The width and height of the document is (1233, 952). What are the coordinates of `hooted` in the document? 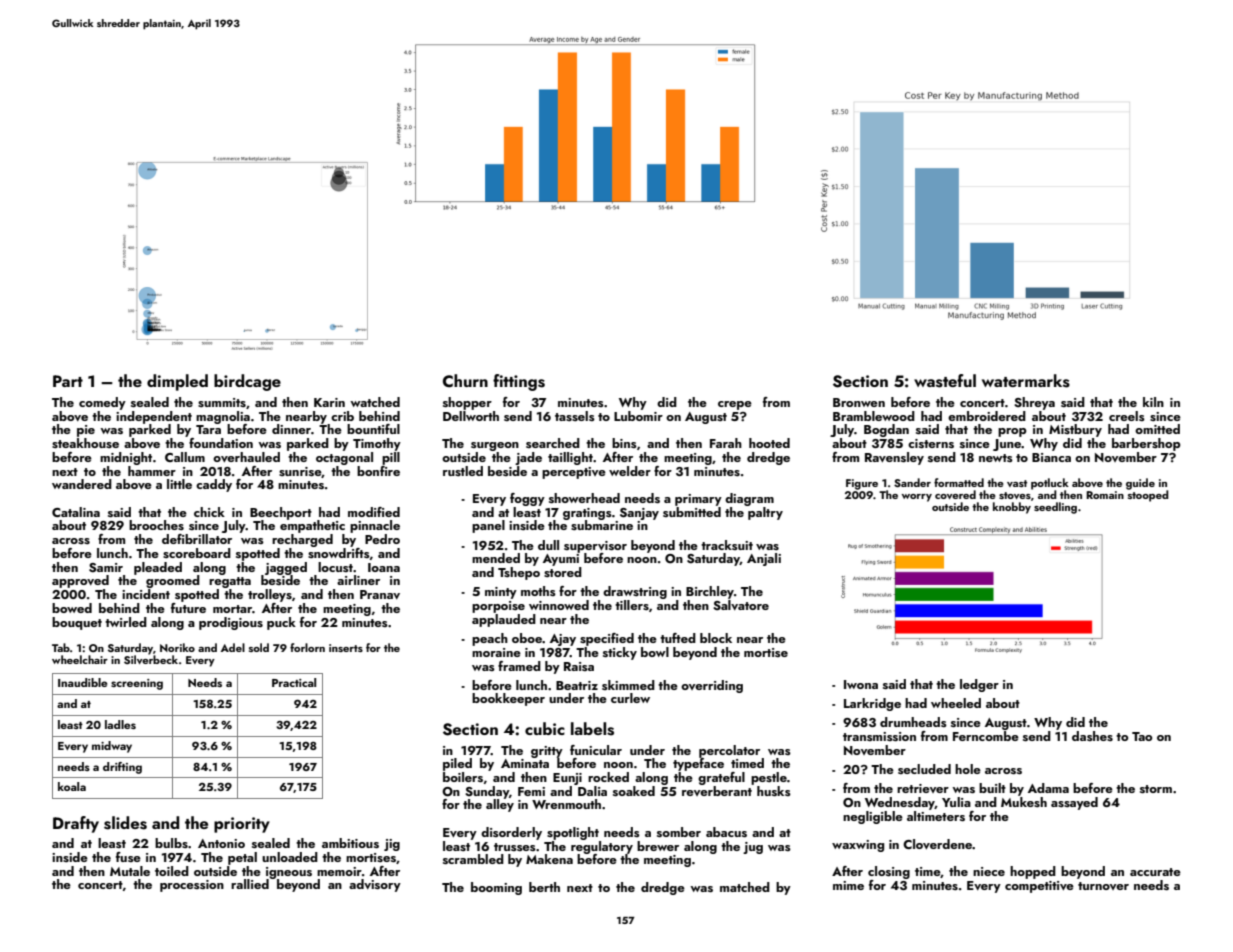 It's located at (769, 443).
